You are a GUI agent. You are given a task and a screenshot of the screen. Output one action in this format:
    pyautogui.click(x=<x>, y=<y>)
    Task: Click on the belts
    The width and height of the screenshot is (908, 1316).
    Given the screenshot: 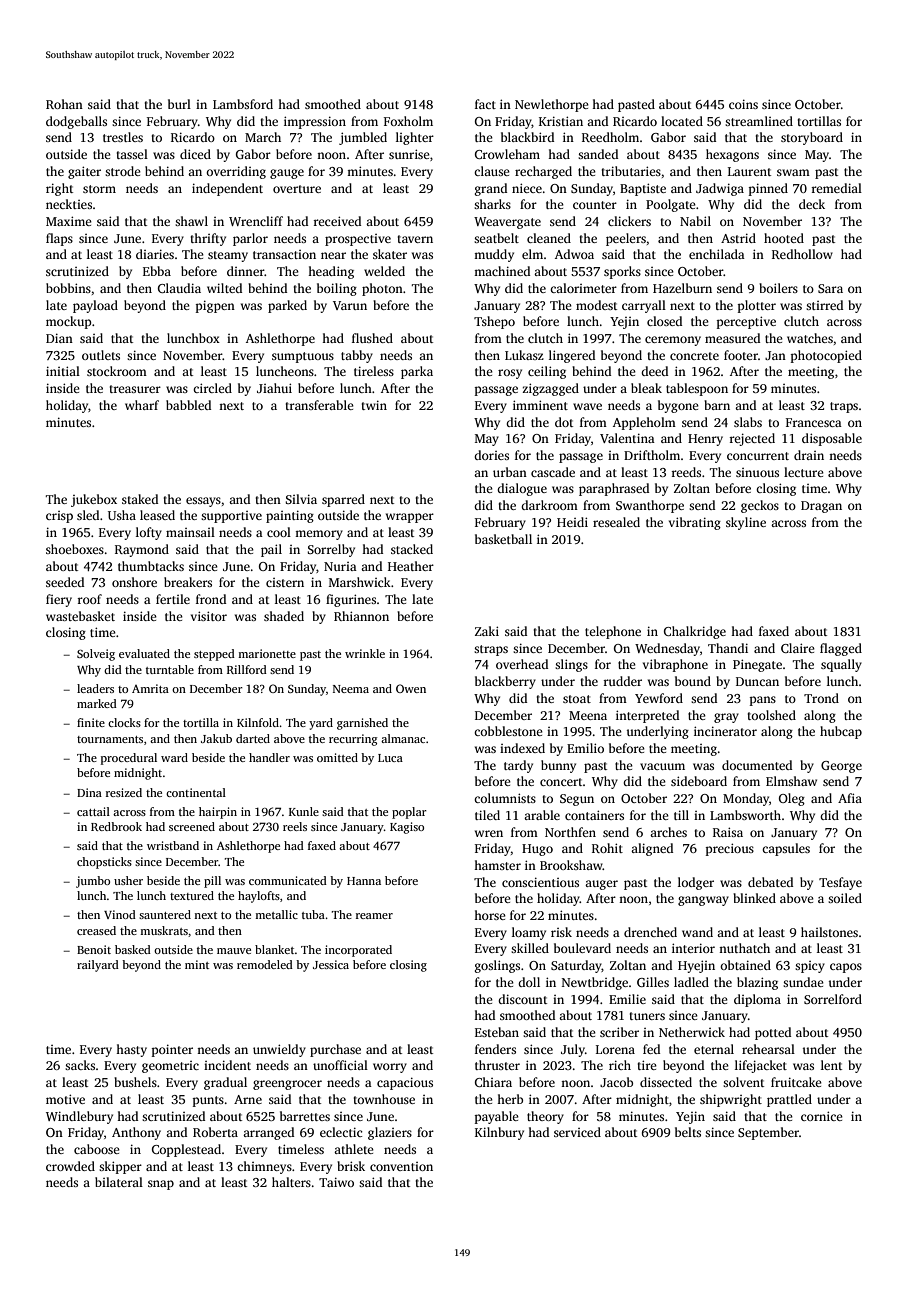 What is the action you would take?
    pyautogui.click(x=688, y=1132)
